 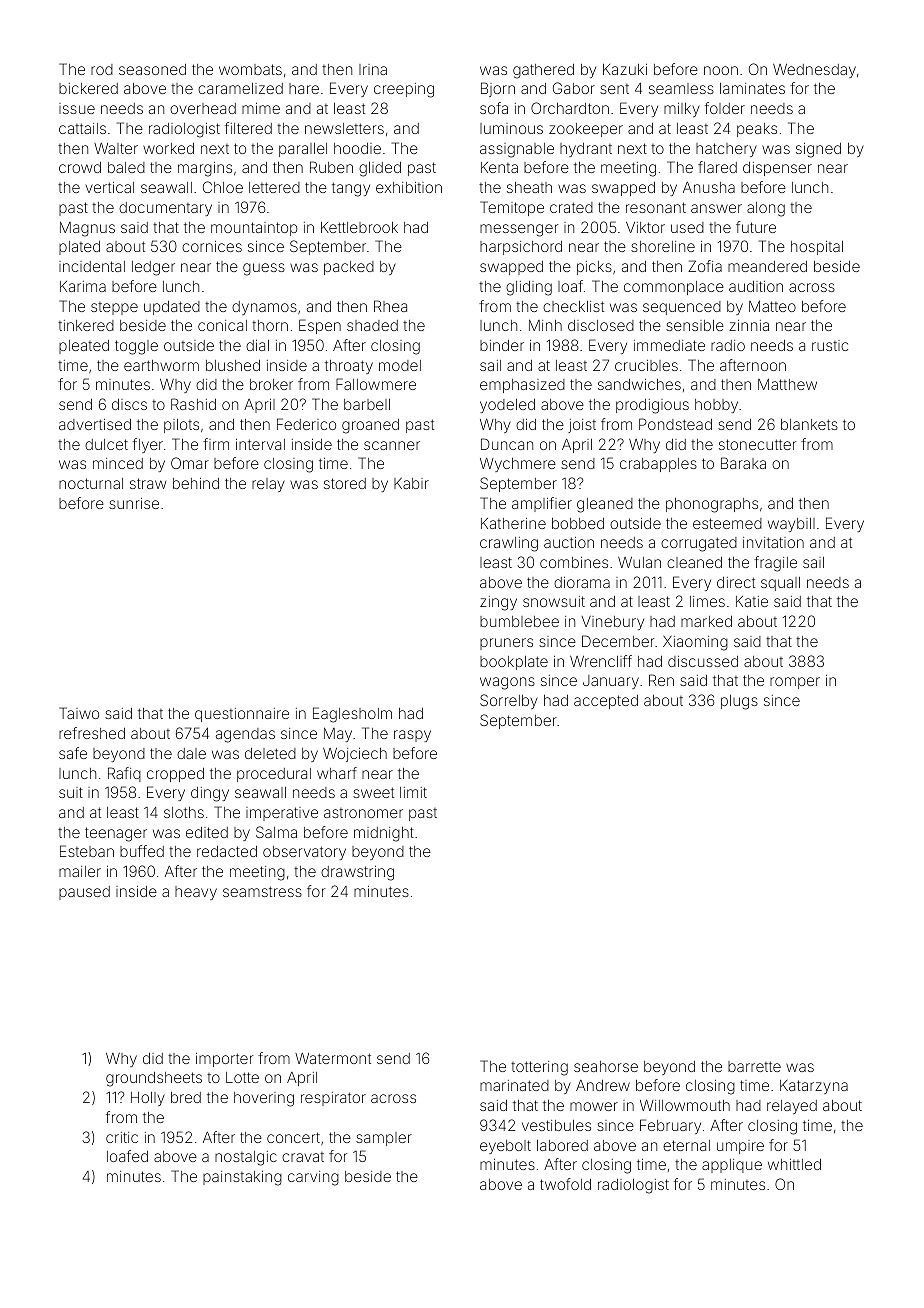 What do you see at coordinates (262, 891) in the screenshot?
I see `seamstress` at bounding box center [262, 891].
